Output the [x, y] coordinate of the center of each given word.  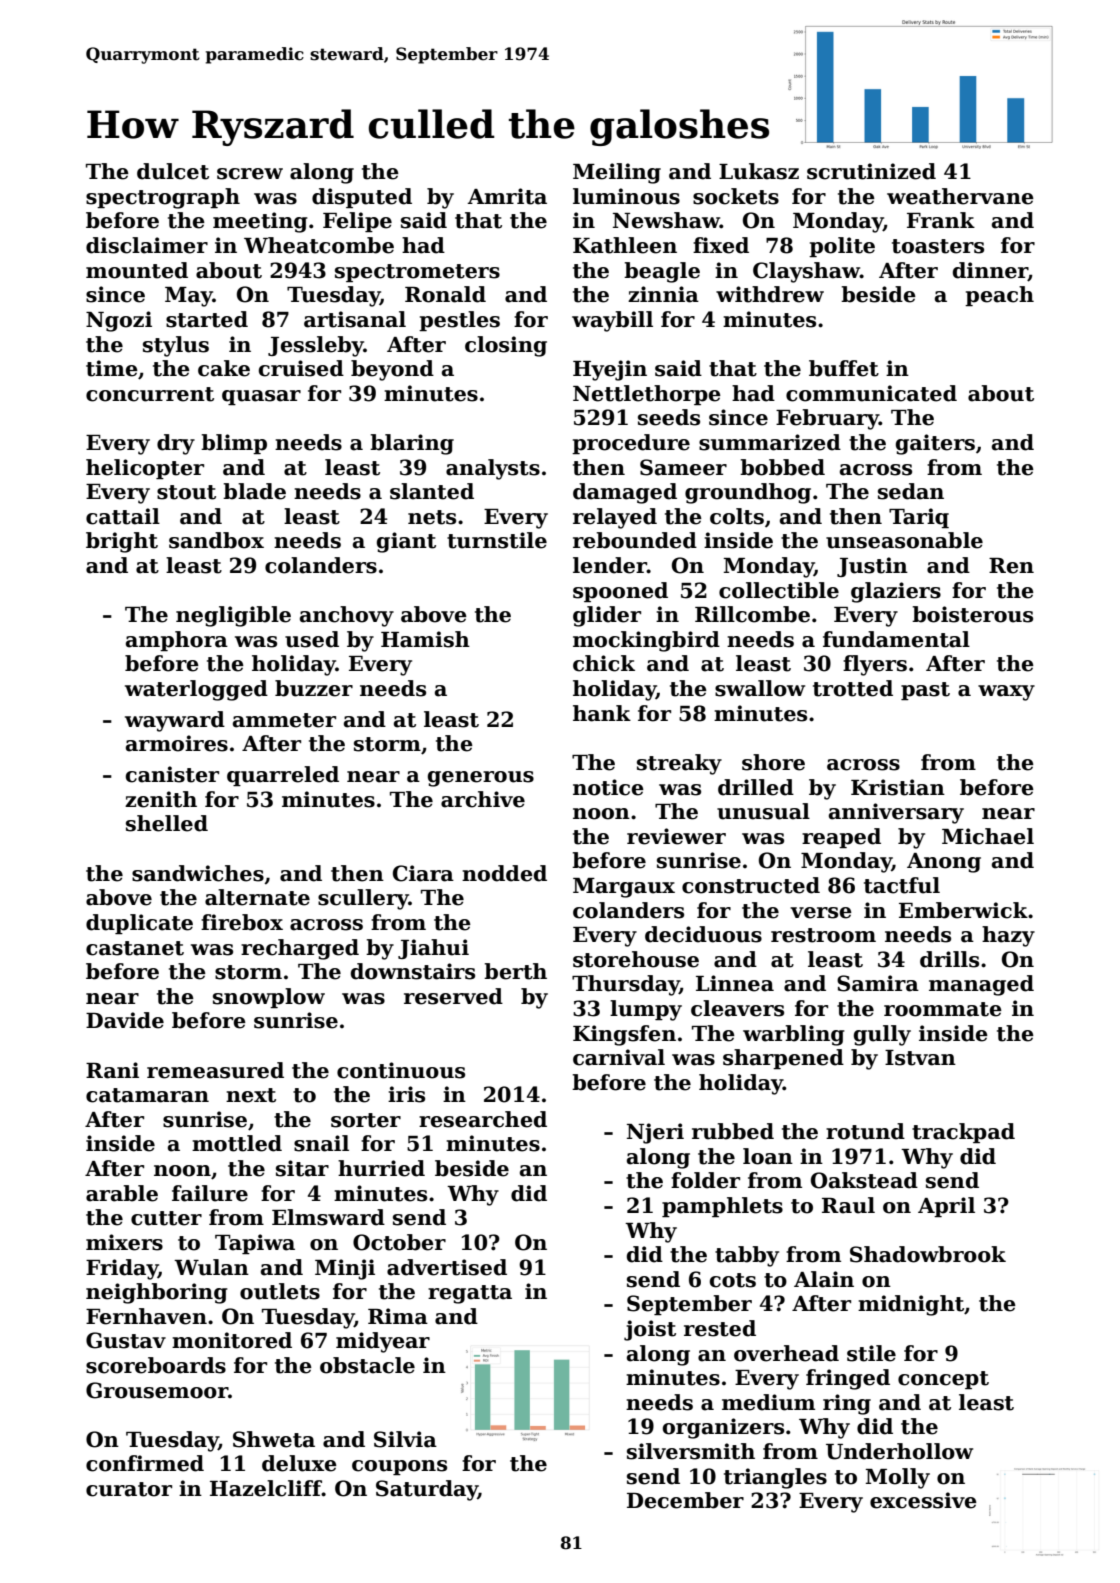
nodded [504, 873]
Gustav [126, 1340]
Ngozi [119, 321]
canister [172, 774]
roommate [943, 1009]
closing [506, 346]
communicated [871, 393]
